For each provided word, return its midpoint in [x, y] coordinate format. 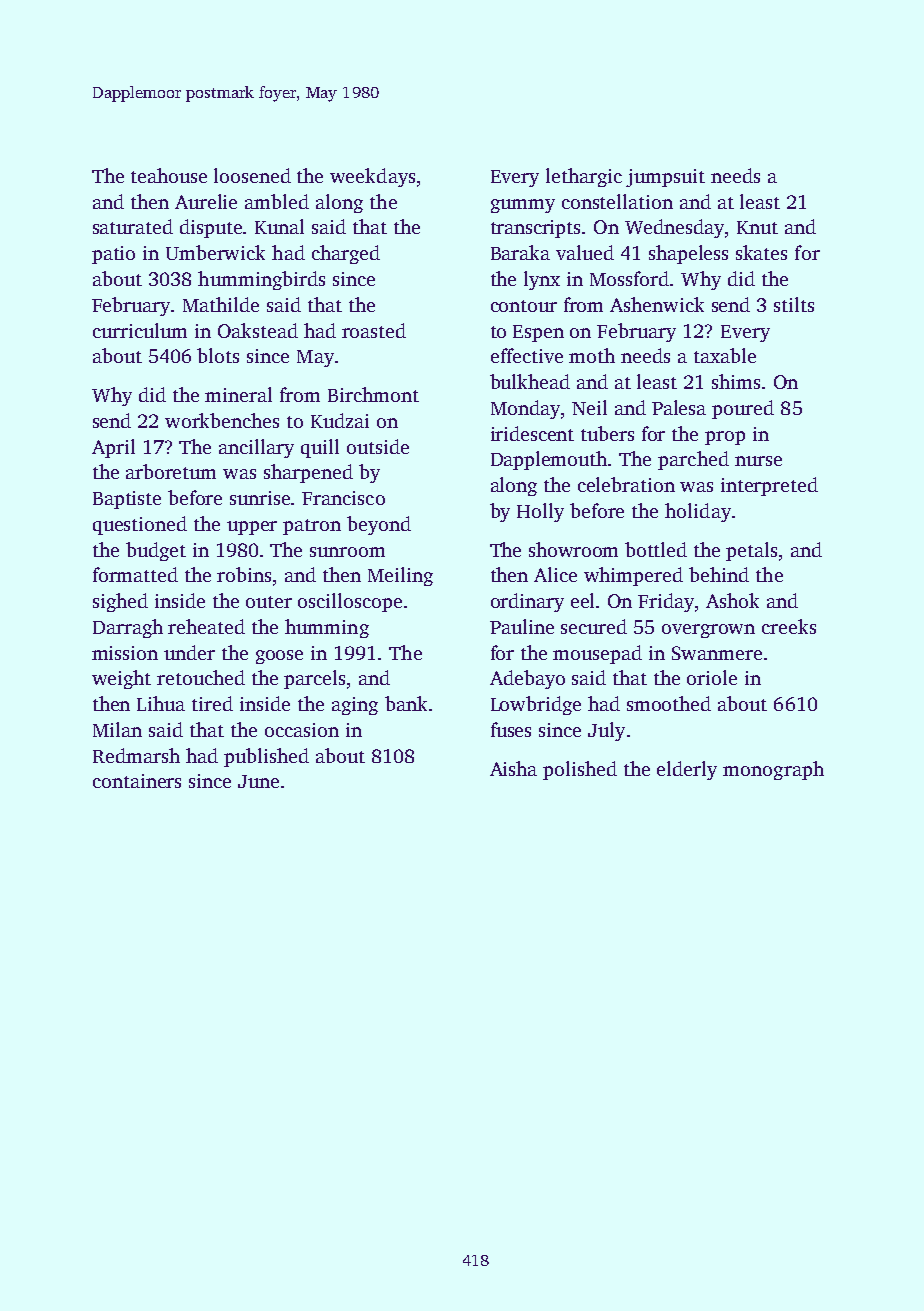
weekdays [372, 177]
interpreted [769, 486]
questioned [140, 525]
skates [761, 252]
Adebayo [527, 679]
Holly [540, 512]
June [258, 781]
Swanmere [717, 653]
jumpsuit [665, 178]
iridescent [532, 433]
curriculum [140, 330]
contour [524, 306]
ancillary [256, 448]
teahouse [169, 175]
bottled [656, 549]
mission [125, 653]
